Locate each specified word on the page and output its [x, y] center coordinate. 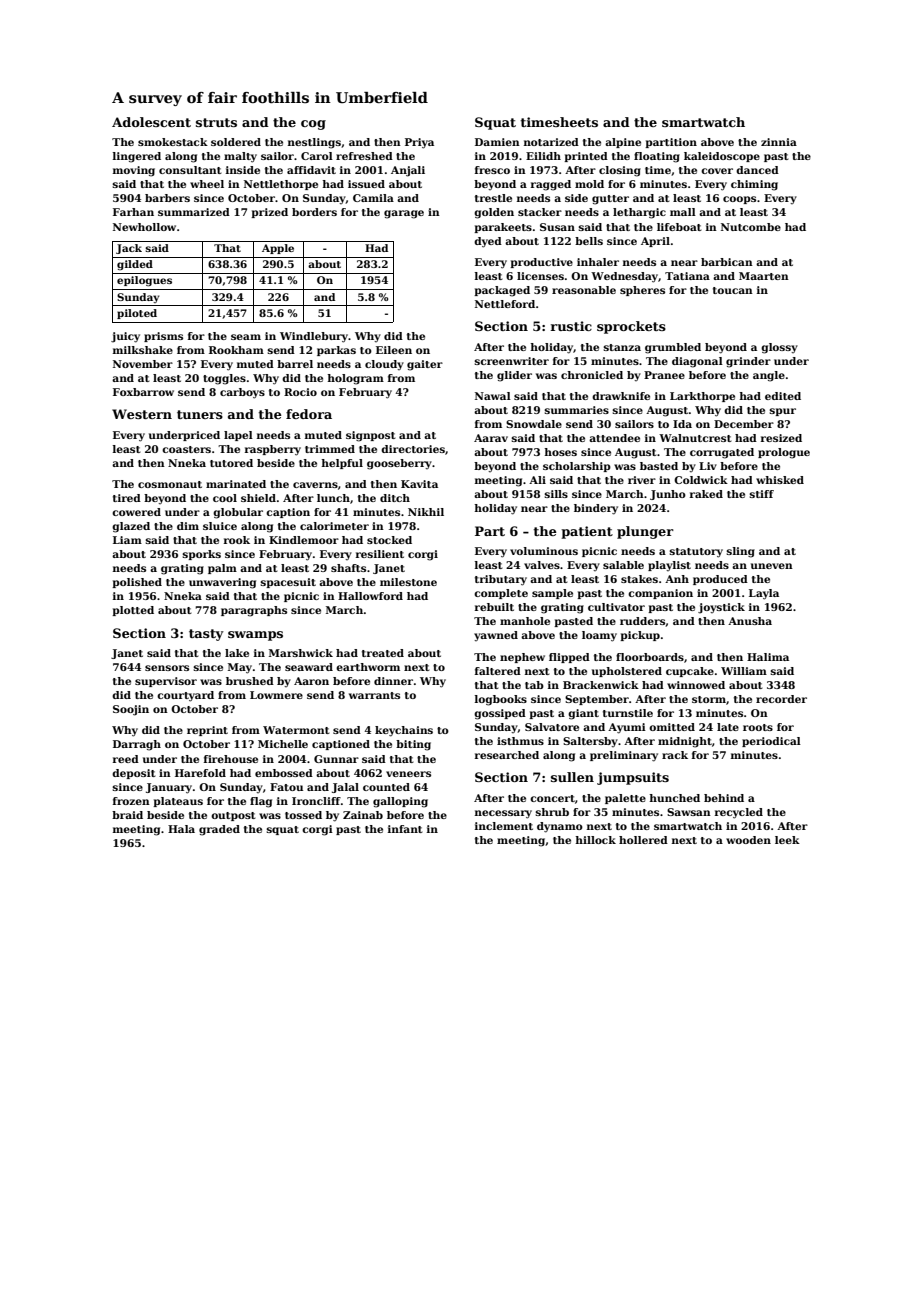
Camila [373, 198]
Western [142, 414]
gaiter [425, 365]
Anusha [750, 621]
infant [405, 829]
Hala [181, 829]
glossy [779, 348]
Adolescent [151, 122]
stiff [762, 494]
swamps [255, 636]
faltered [498, 671]
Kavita [419, 484]
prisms [163, 337]
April [655, 242]
